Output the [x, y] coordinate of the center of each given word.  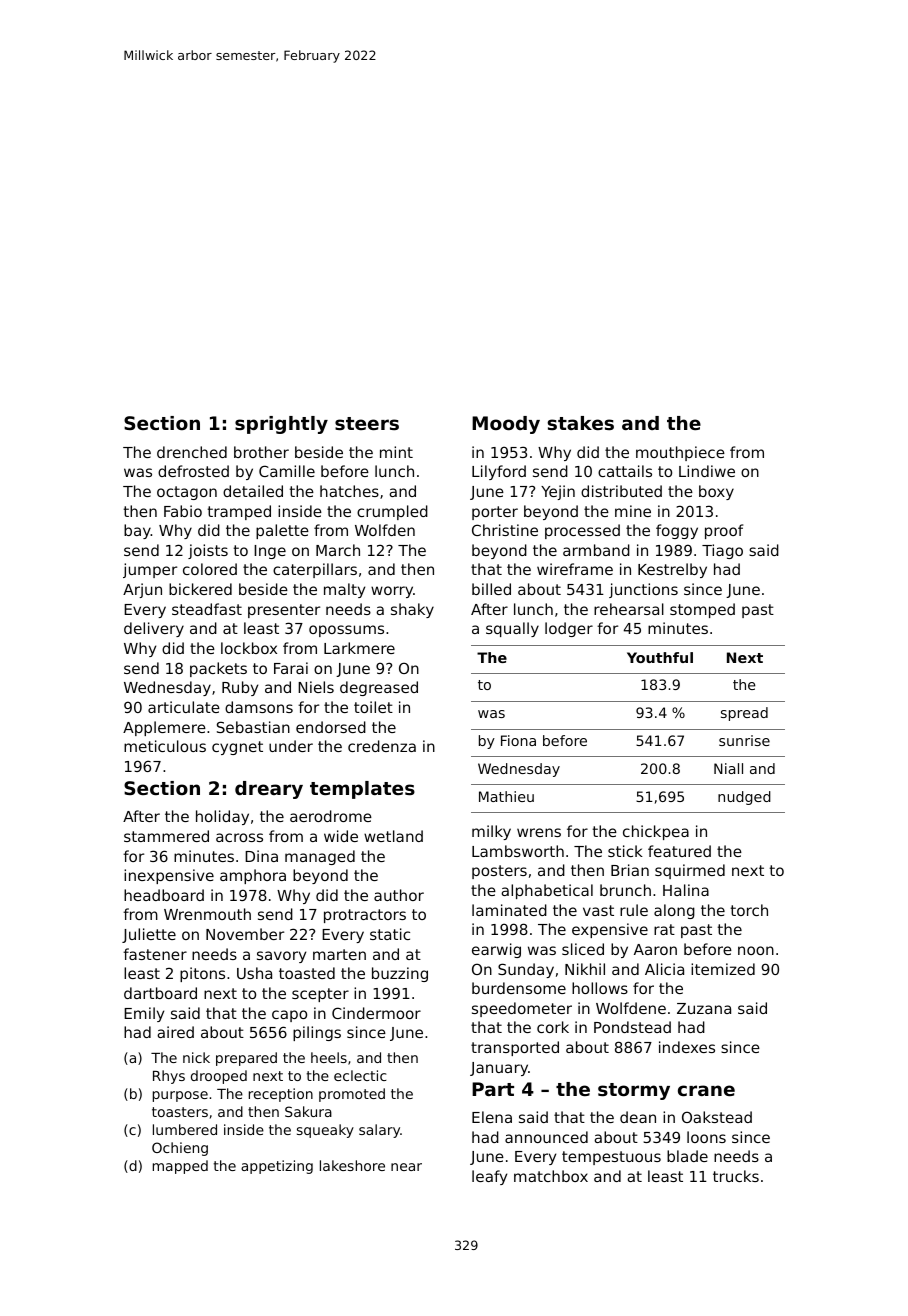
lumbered [185, 1129]
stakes [580, 423]
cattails [625, 471]
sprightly [281, 425]
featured [679, 851]
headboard [164, 895]
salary [379, 1131]
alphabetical [547, 891]
